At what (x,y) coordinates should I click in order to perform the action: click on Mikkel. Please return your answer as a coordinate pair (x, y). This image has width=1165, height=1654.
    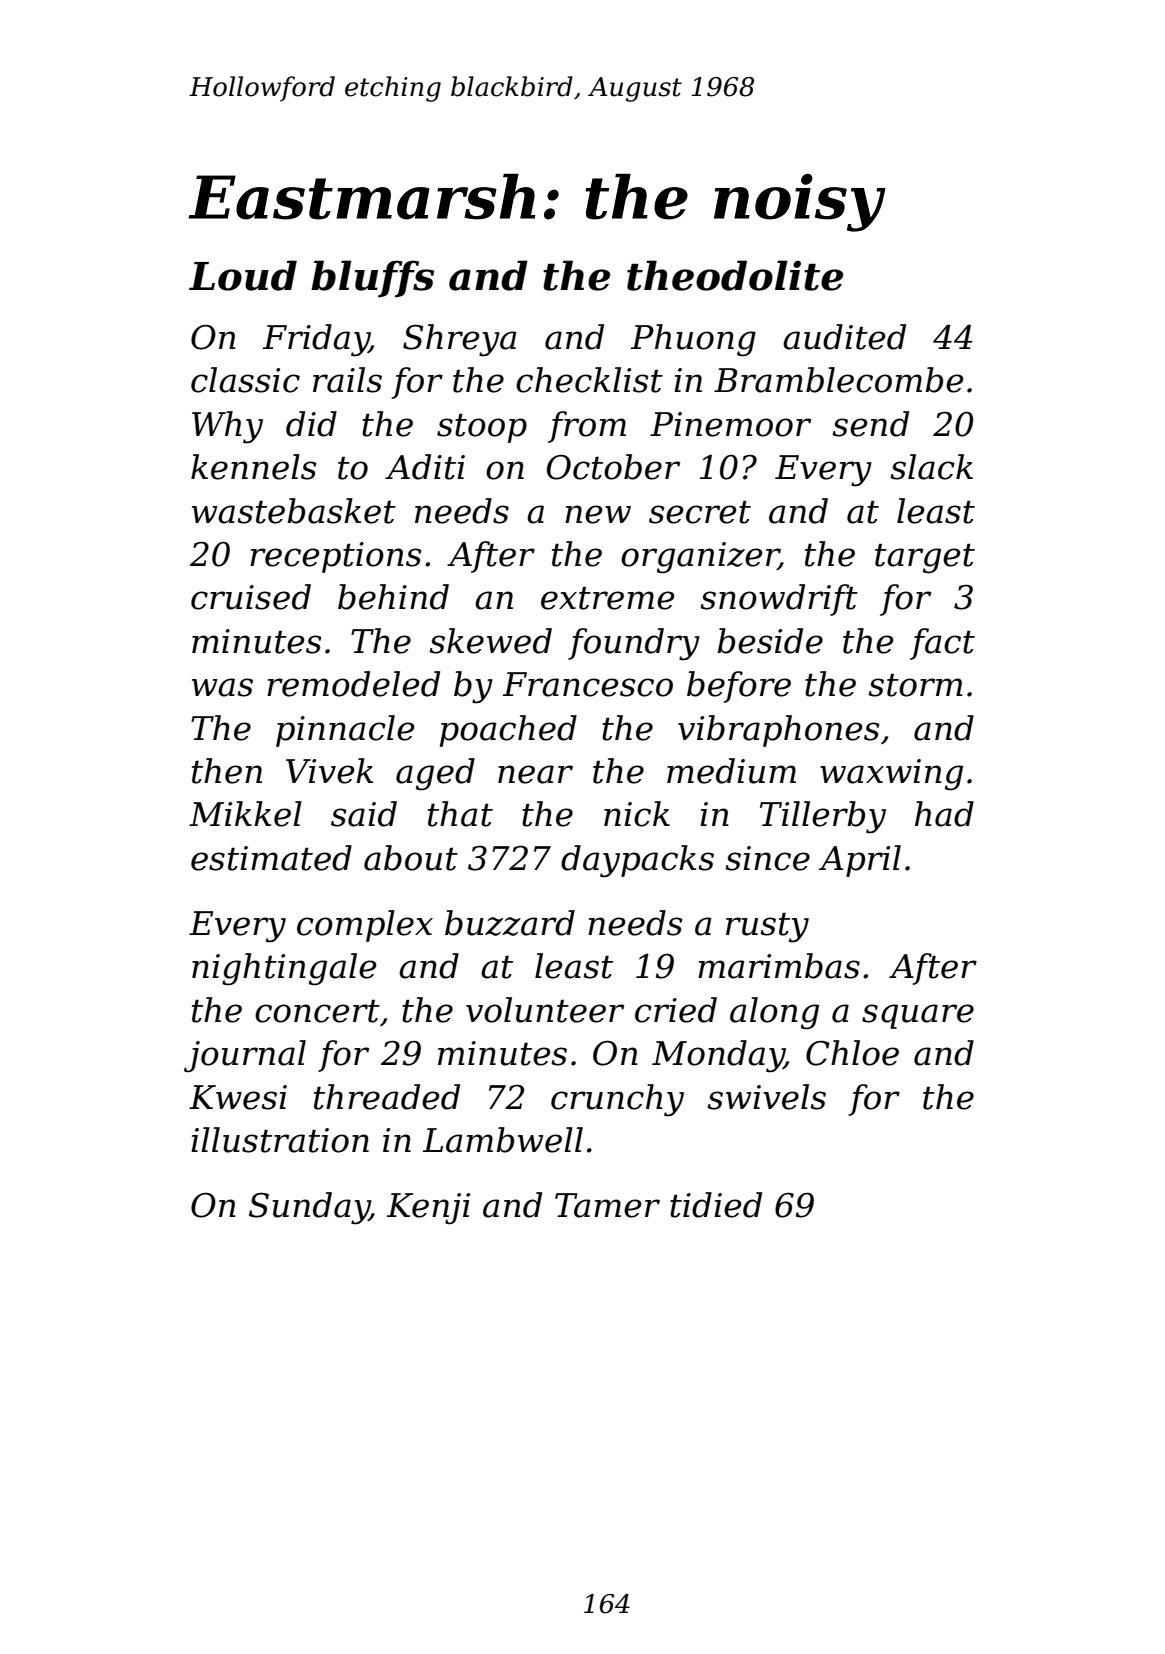
    Looking at the image, I should click on (245, 814).
